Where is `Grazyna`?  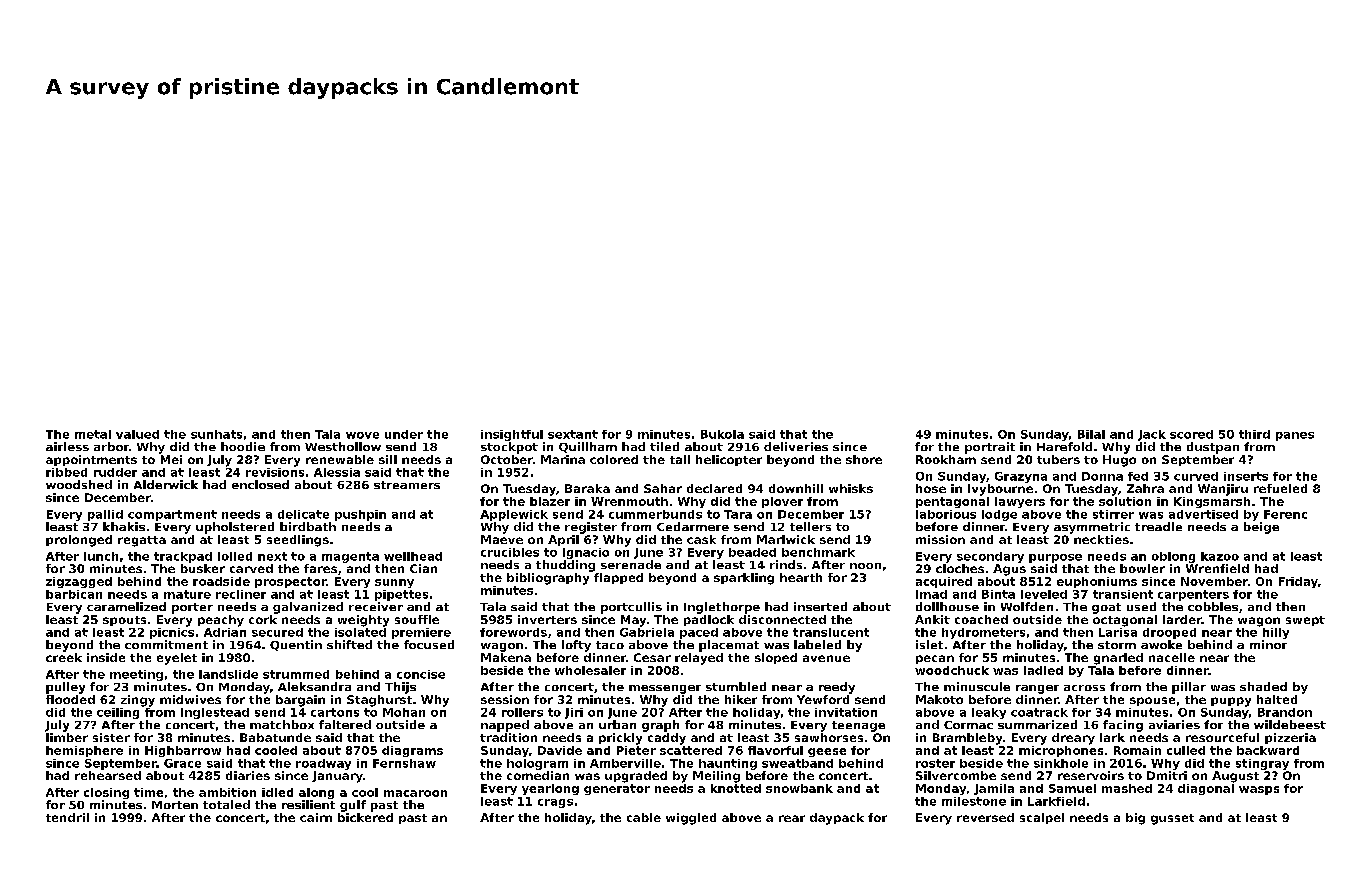
Grazyna is located at coordinates (1021, 477).
